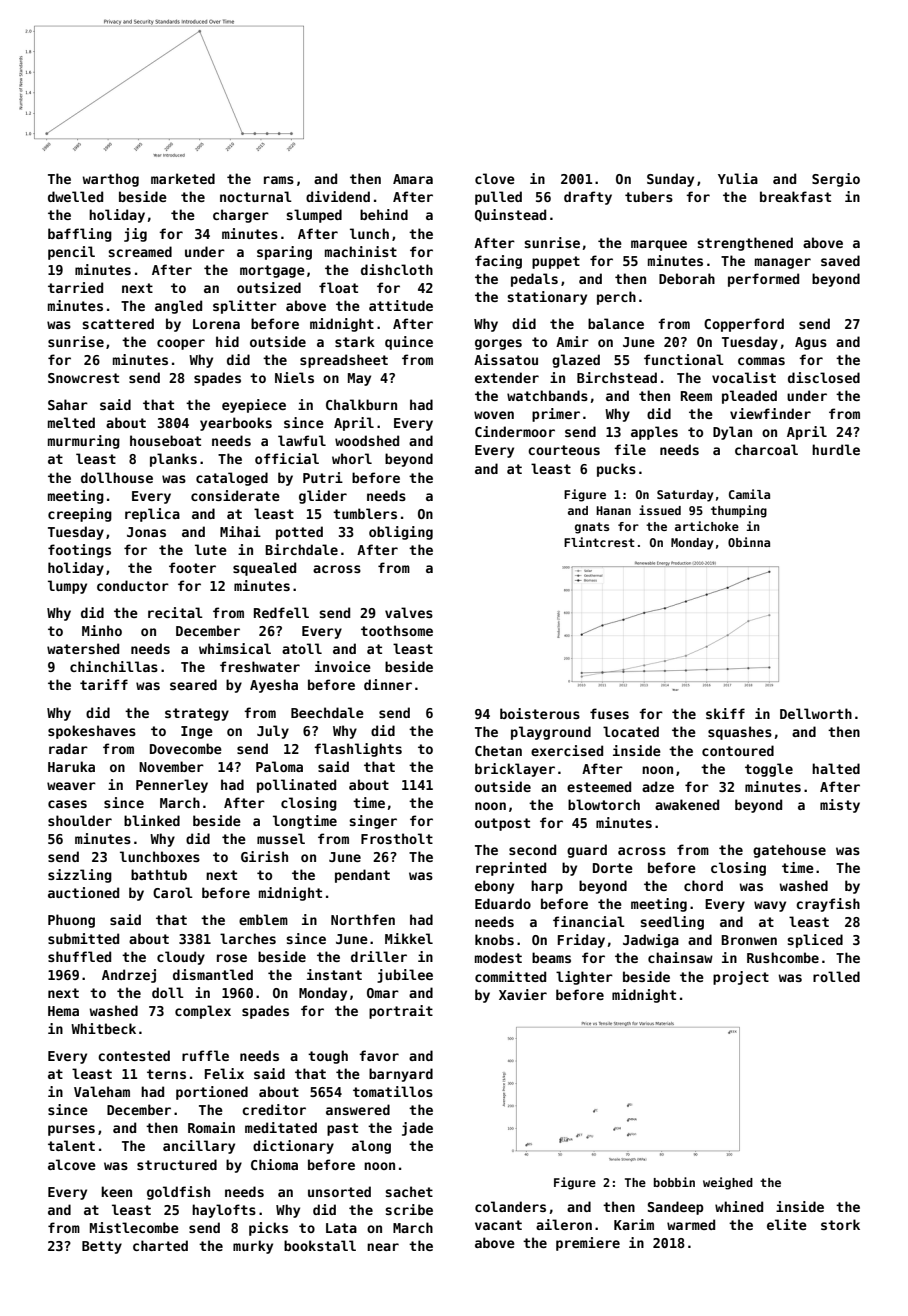  Describe the element at coordinates (102, 630) in the screenshot. I see `Minho` at that location.
